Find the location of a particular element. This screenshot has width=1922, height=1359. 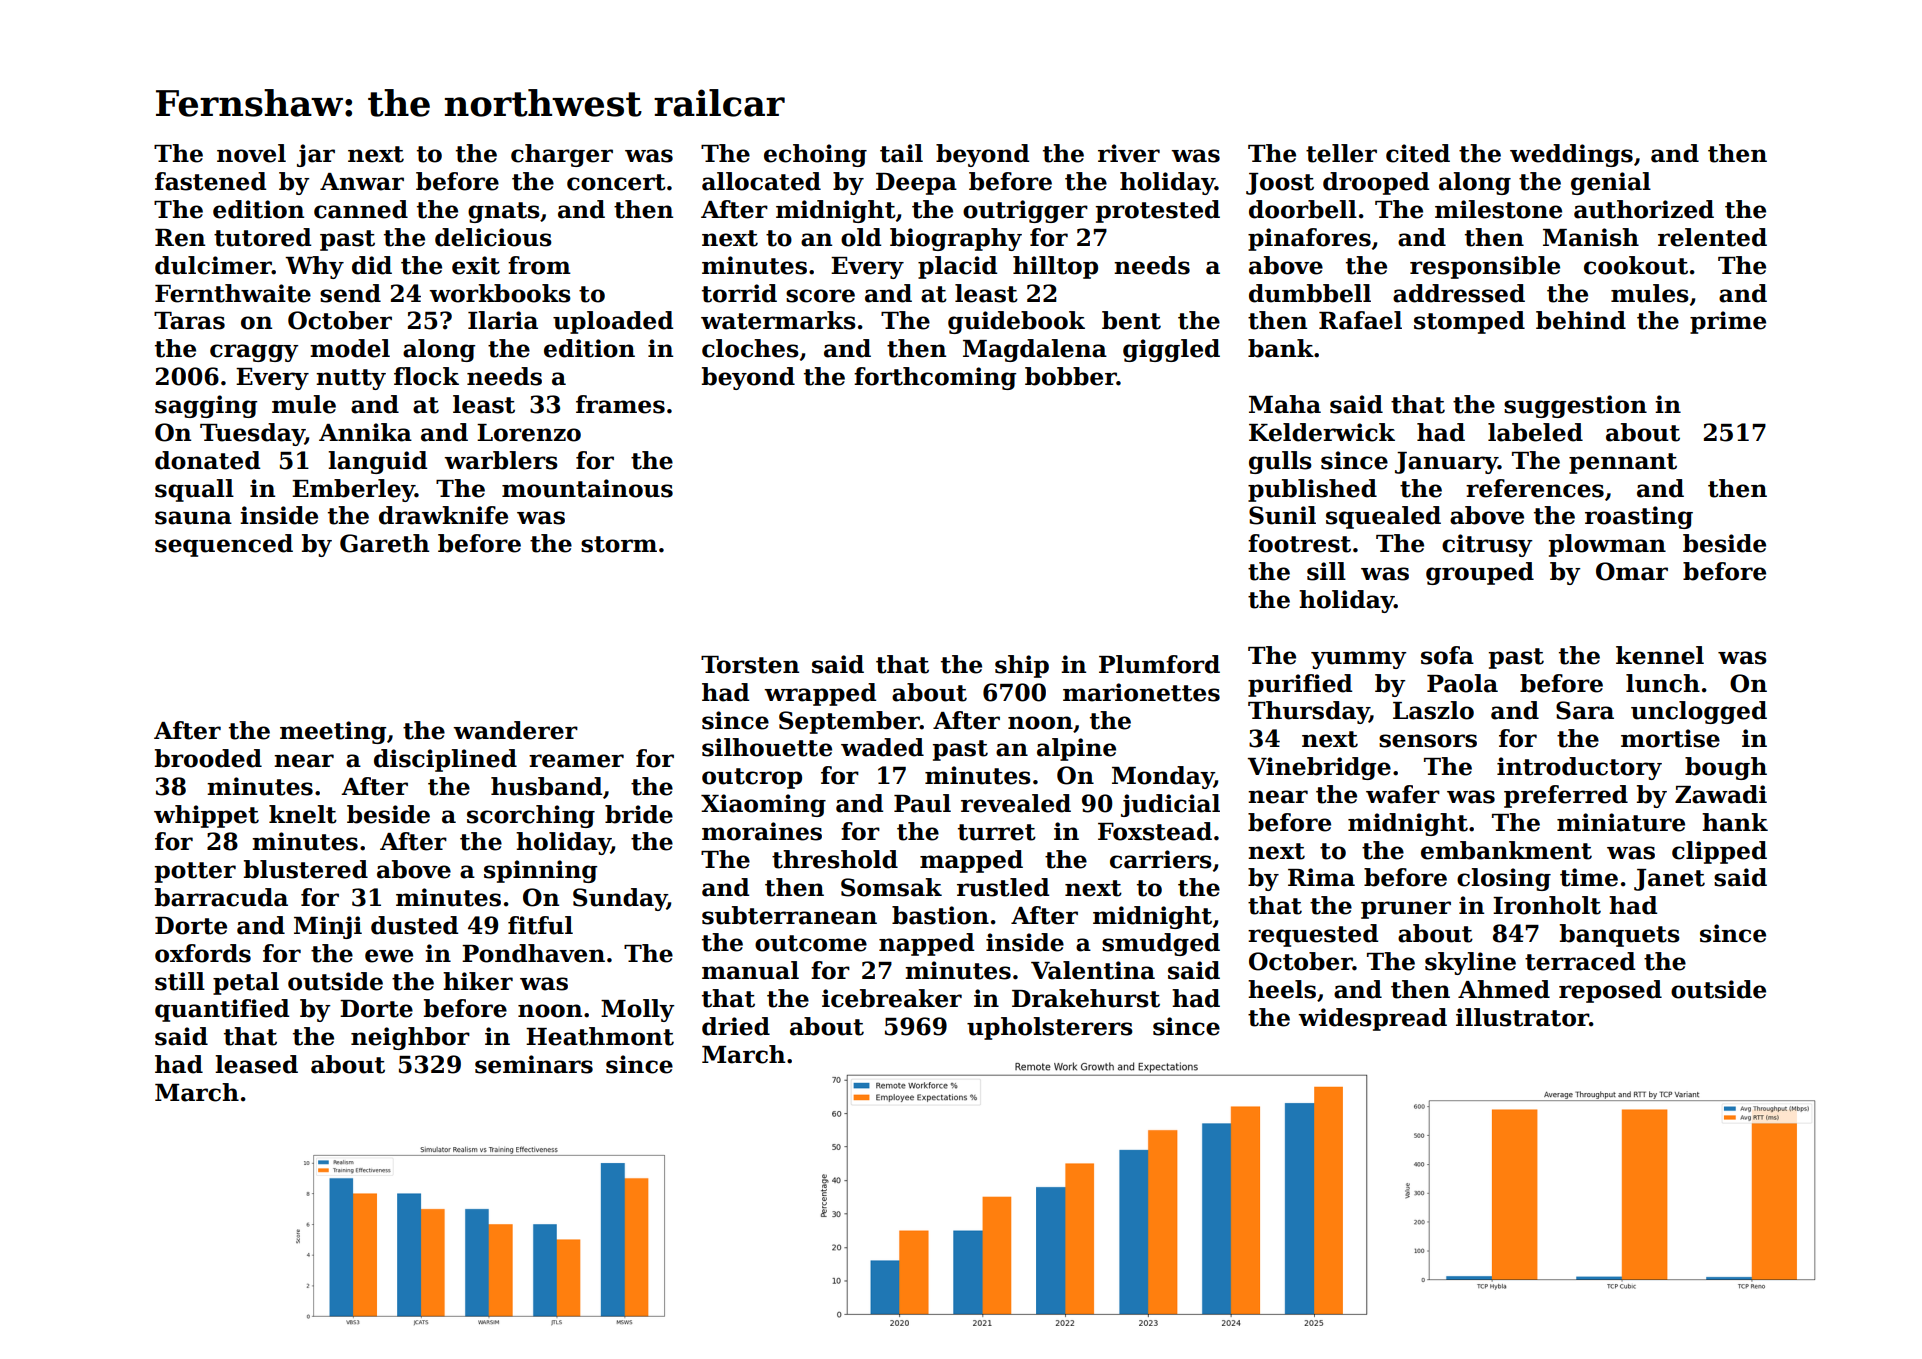

Taras is located at coordinates (189, 321).
